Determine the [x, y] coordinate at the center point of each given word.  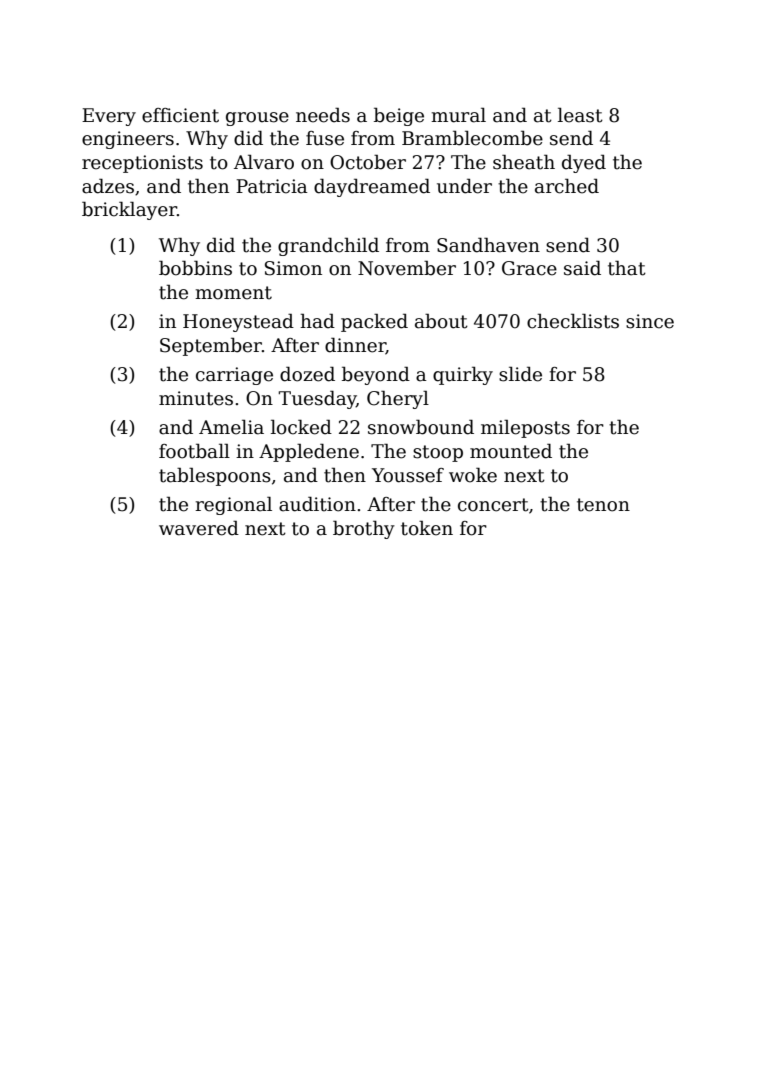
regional [233, 505]
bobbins [195, 268]
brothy [364, 529]
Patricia [272, 186]
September [211, 346]
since [650, 321]
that [627, 268]
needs [323, 115]
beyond [376, 375]
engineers [128, 140]
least [580, 115]
